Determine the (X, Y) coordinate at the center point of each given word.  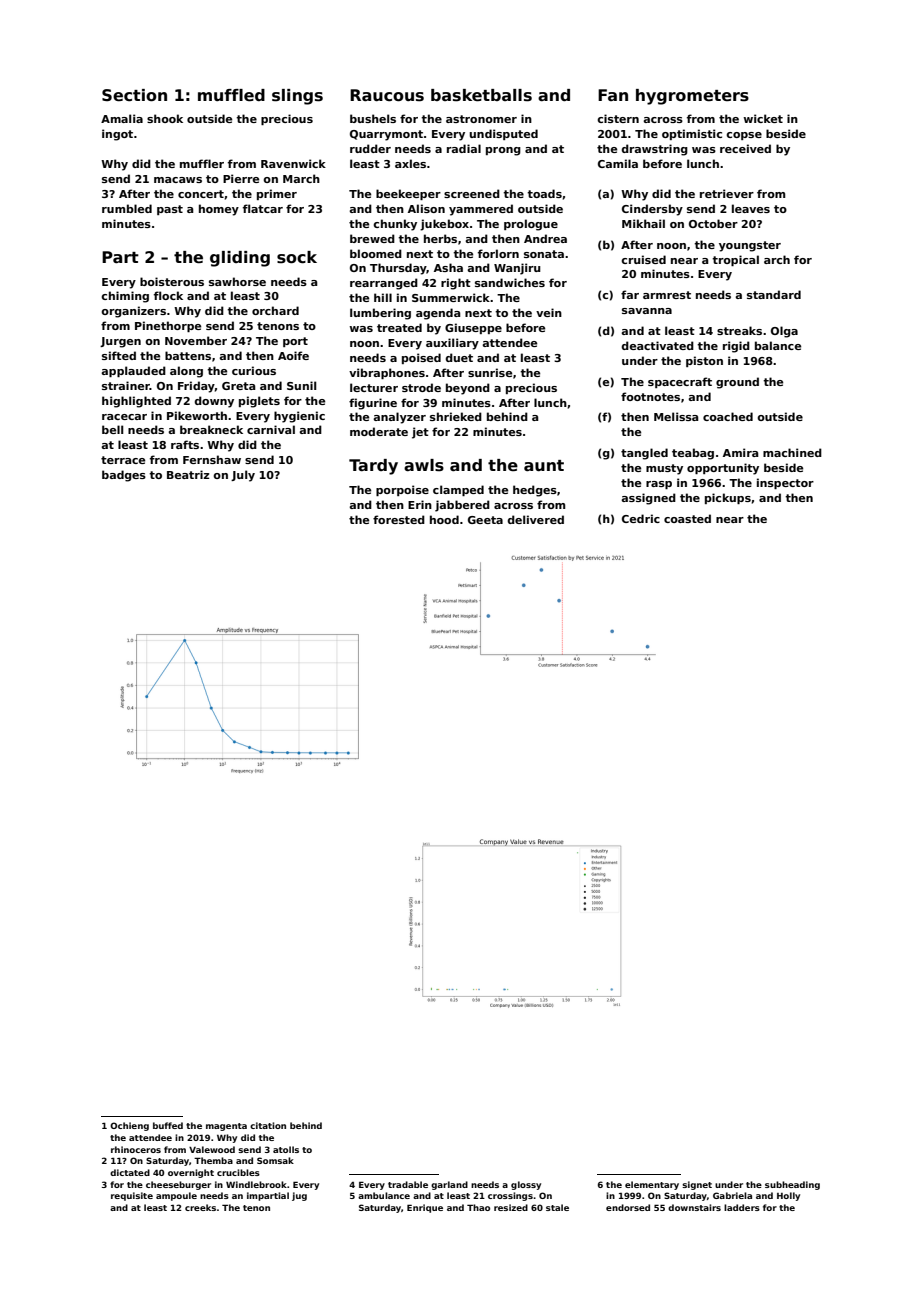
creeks (200, 1207)
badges (124, 476)
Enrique (425, 1208)
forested (399, 519)
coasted (687, 518)
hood (444, 519)
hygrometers (692, 97)
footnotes (650, 396)
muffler (202, 163)
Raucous (387, 95)
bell (112, 429)
